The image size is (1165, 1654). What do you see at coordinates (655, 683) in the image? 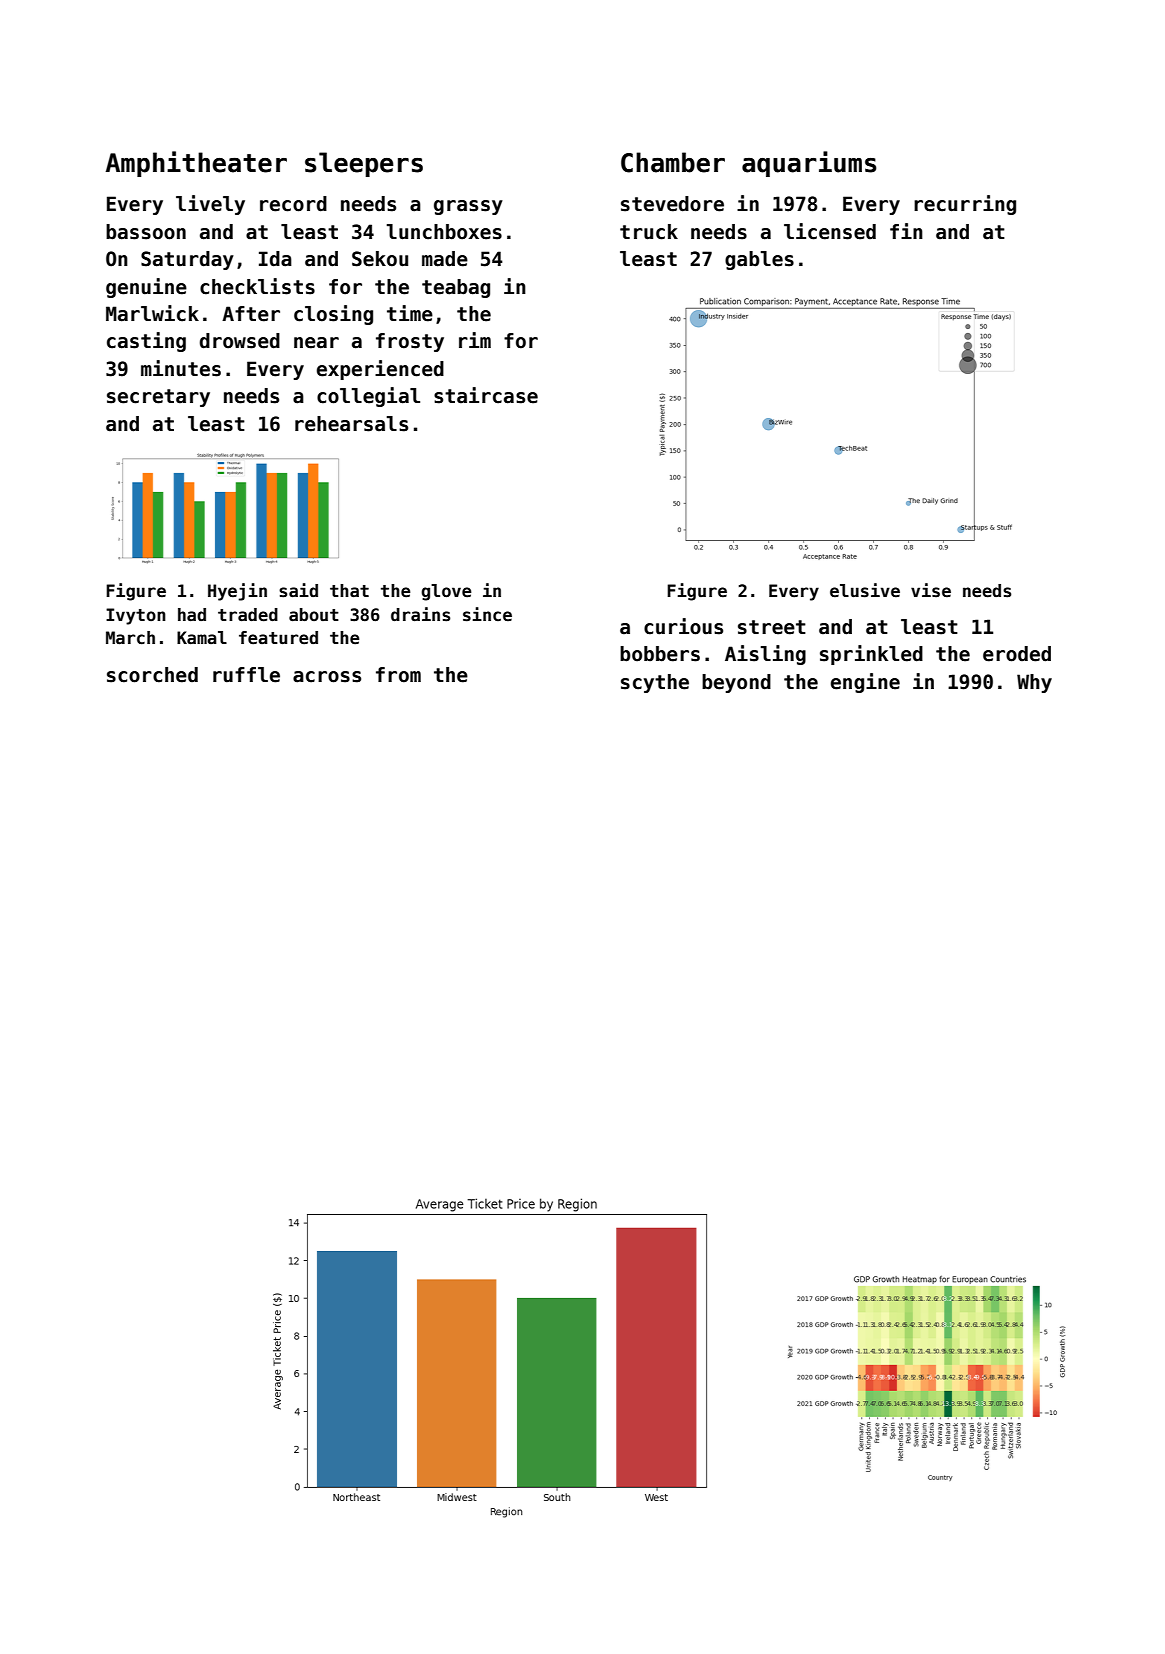
I see `scythe` at bounding box center [655, 683].
